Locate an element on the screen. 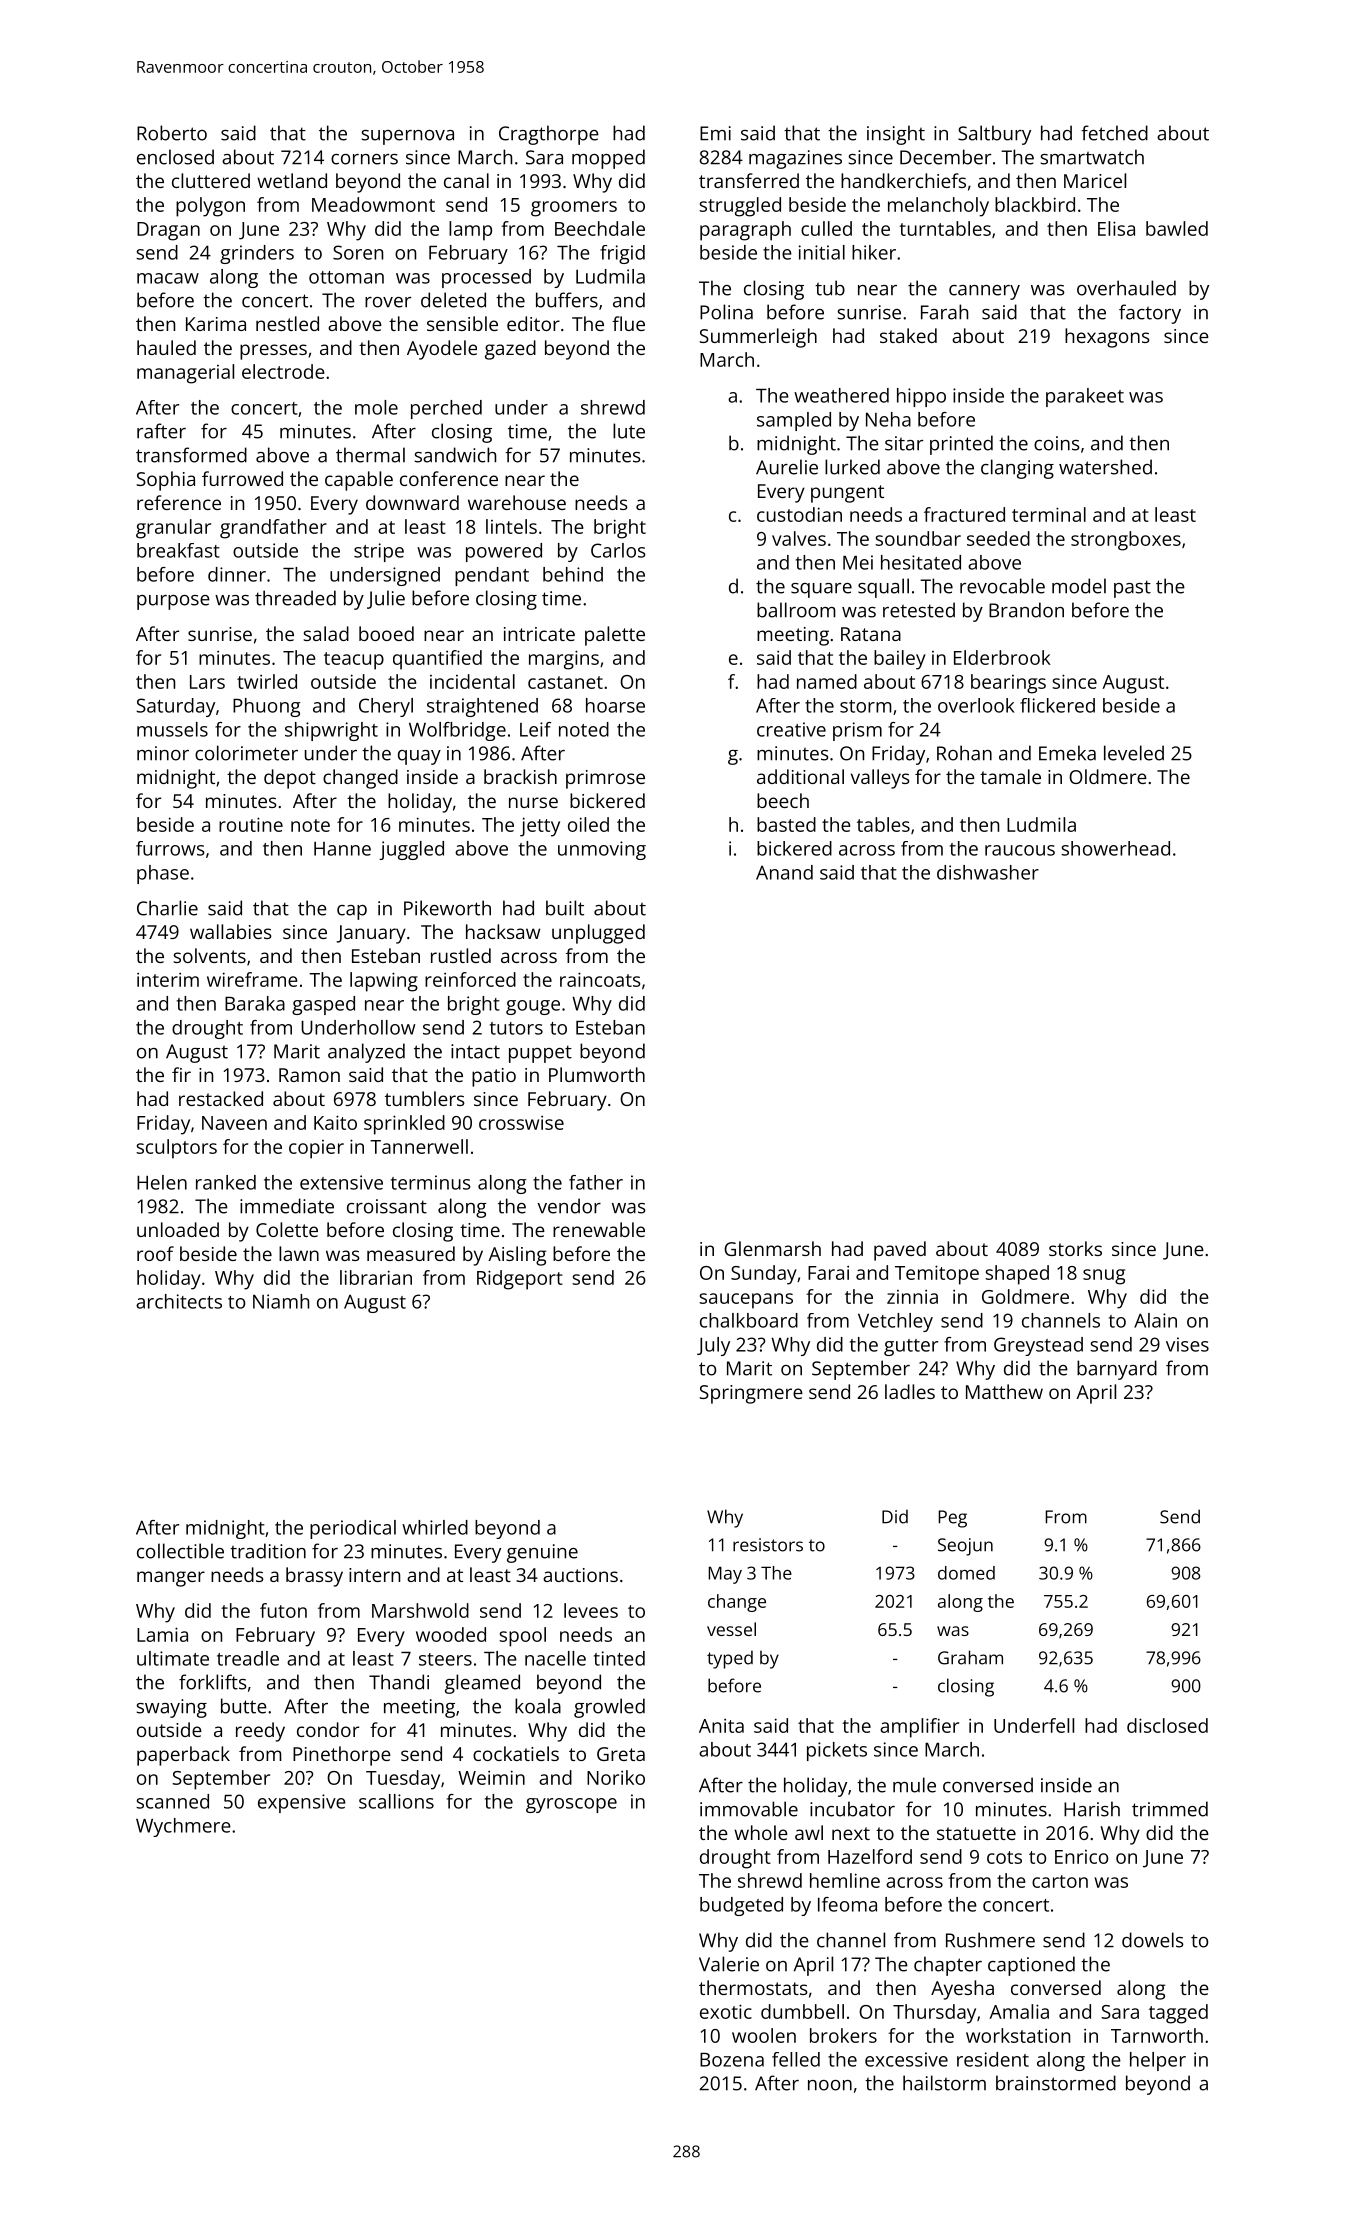 The height and width of the screenshot is (2215, 1345). Peg is located at coordinates (952, 1519).
